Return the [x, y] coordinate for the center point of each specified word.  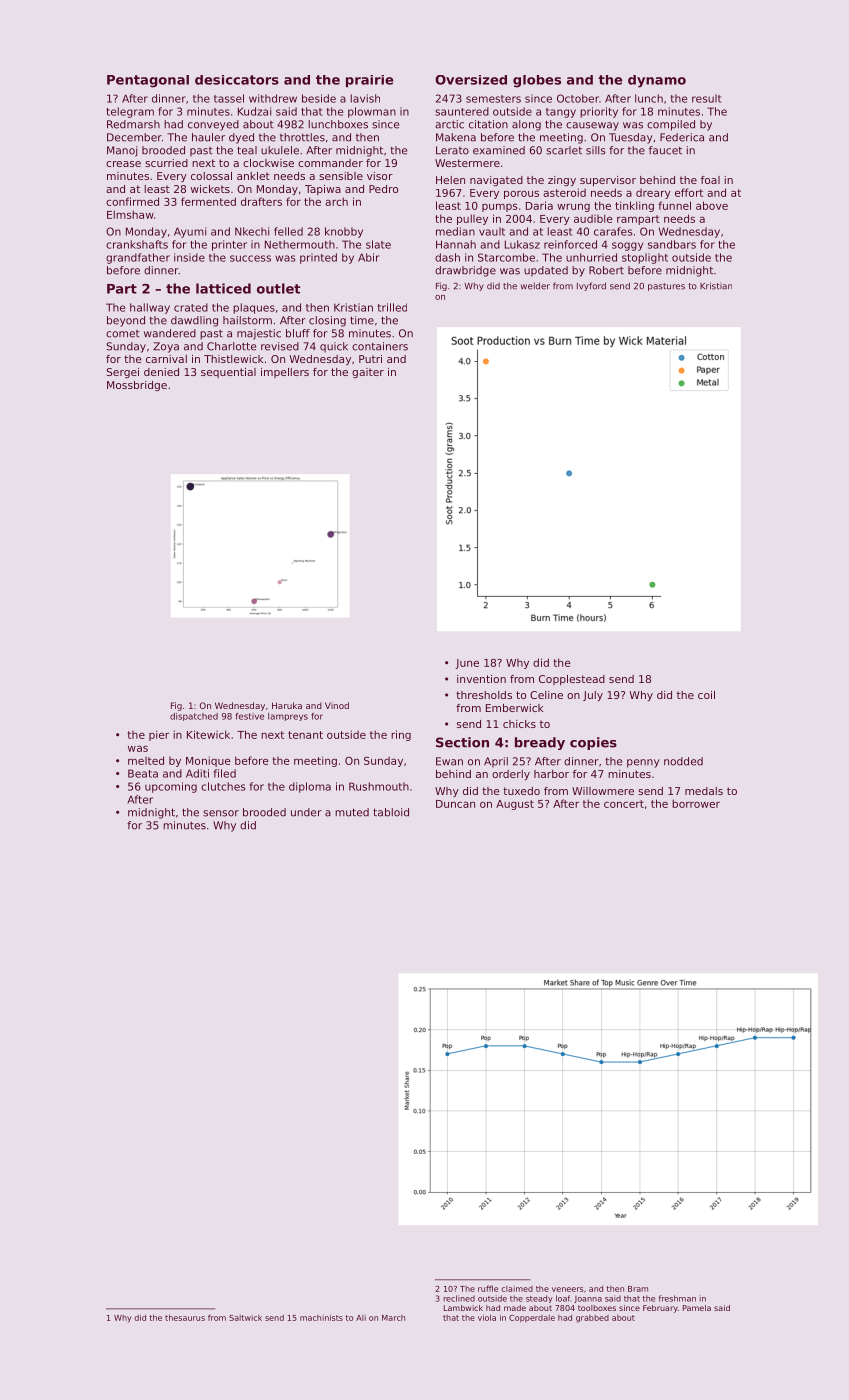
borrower [696, 803]
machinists [321, 1317]
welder [535, 286]
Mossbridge [137, 386]
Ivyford [591, 286]
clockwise [268, 163]
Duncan [455, 804]
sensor [221, 813]
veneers [568, 1289]
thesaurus [185, 1317]
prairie [369, 81]
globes [537, 81]
